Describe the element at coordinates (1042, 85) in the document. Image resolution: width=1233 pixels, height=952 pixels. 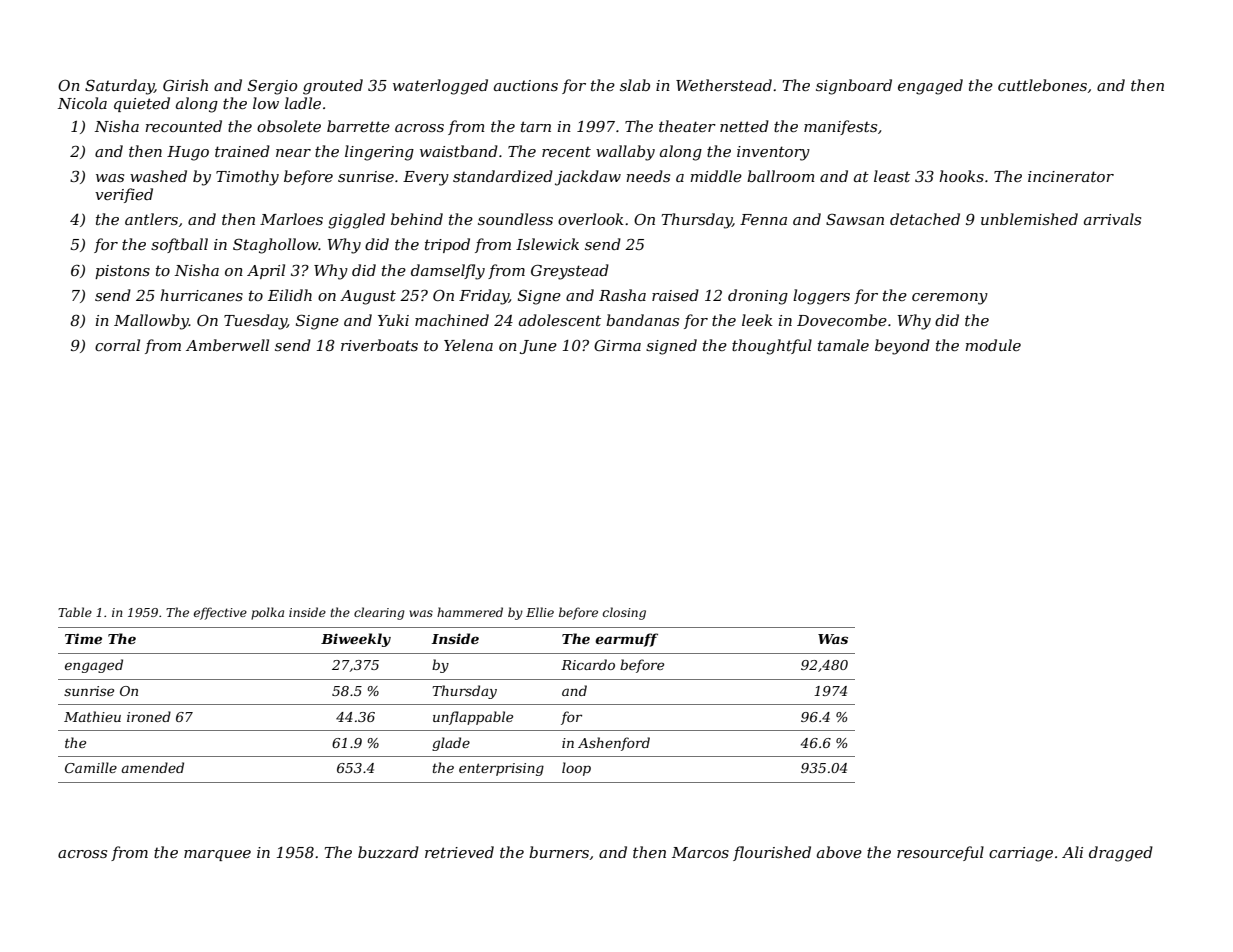
I see `cuttlebones` at that location.
